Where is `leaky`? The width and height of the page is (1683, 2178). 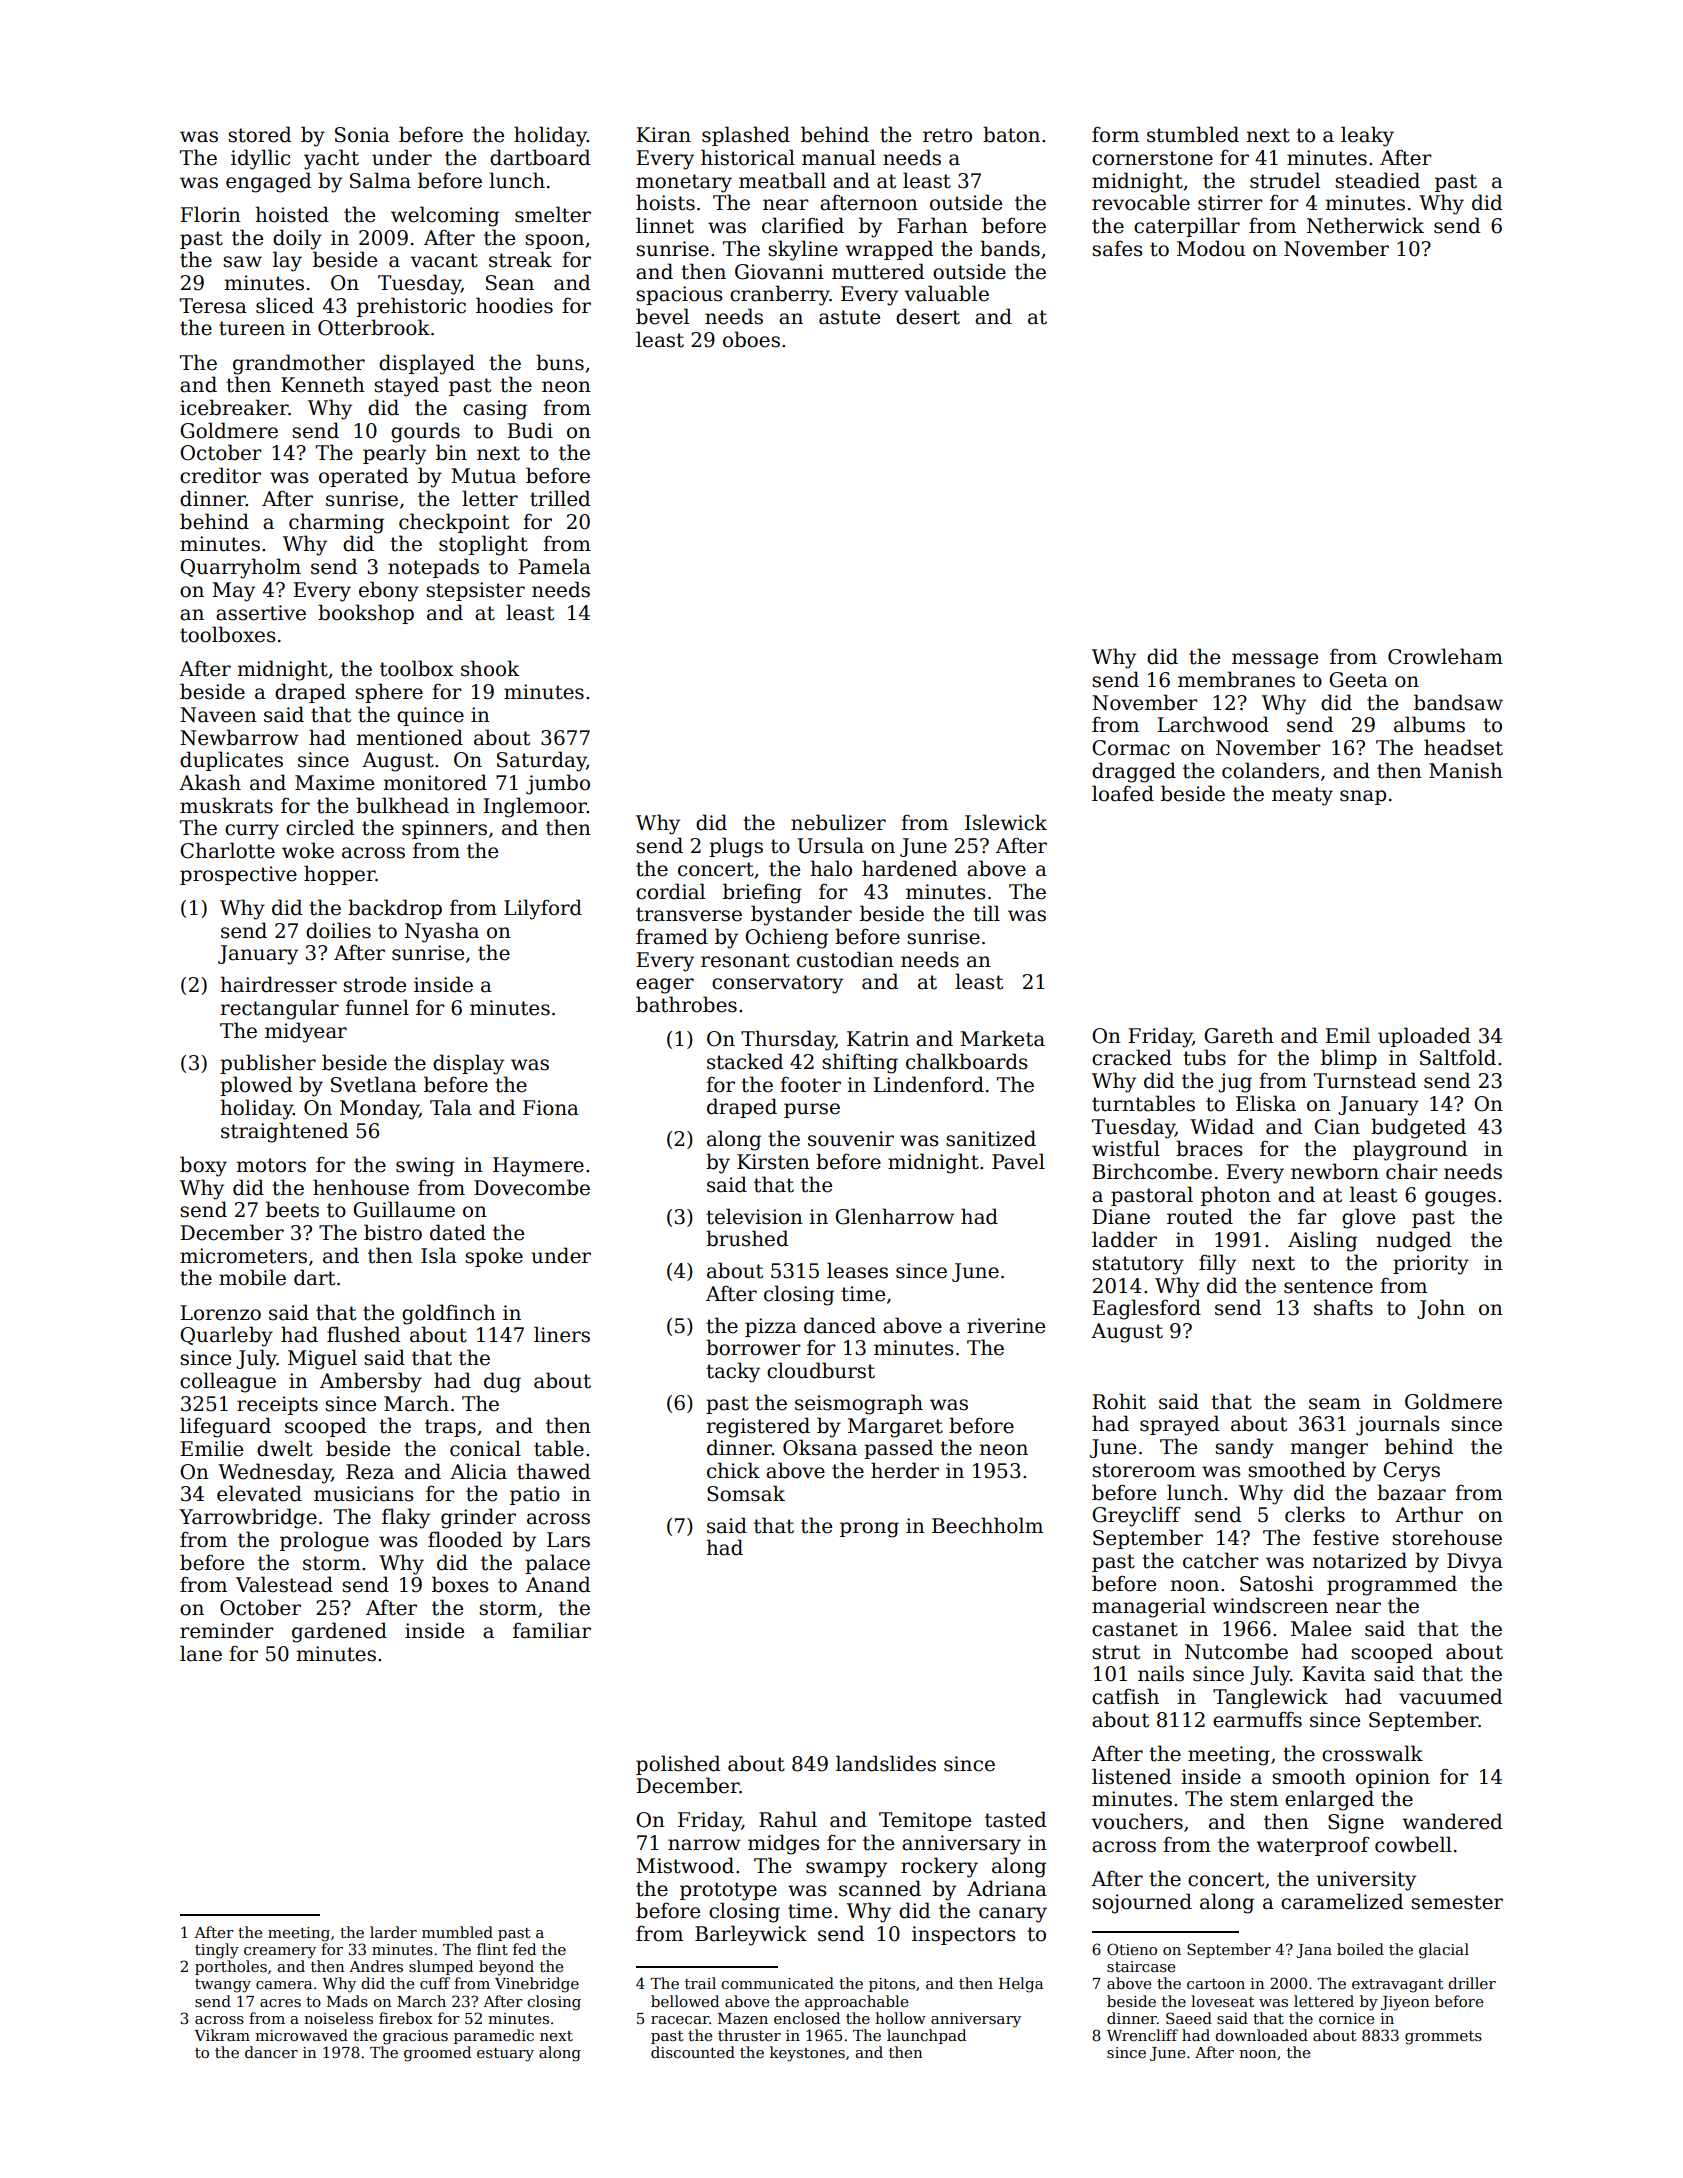 leaky is located at coordinates (1367, 136).
